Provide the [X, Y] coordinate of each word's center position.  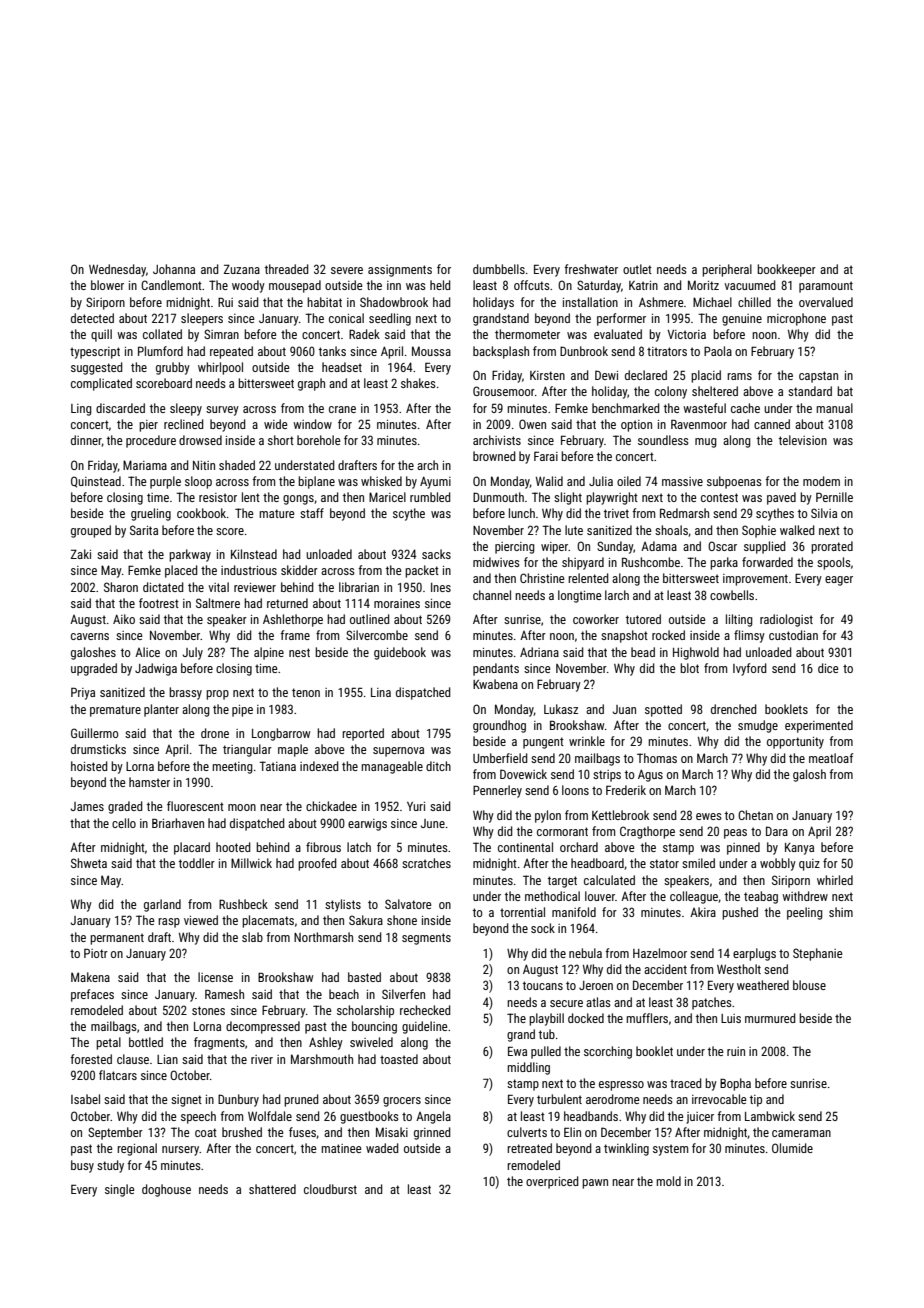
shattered [272, 1189]
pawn [595, 1184]
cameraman [801, 1133]
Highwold [696, 653]
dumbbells [499, 269]
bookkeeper [786, 270]
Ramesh [224, 994]
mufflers [647, 1018]
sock [543, 928]
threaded [287, 269]
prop [217, 695]
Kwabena [495, 684]
